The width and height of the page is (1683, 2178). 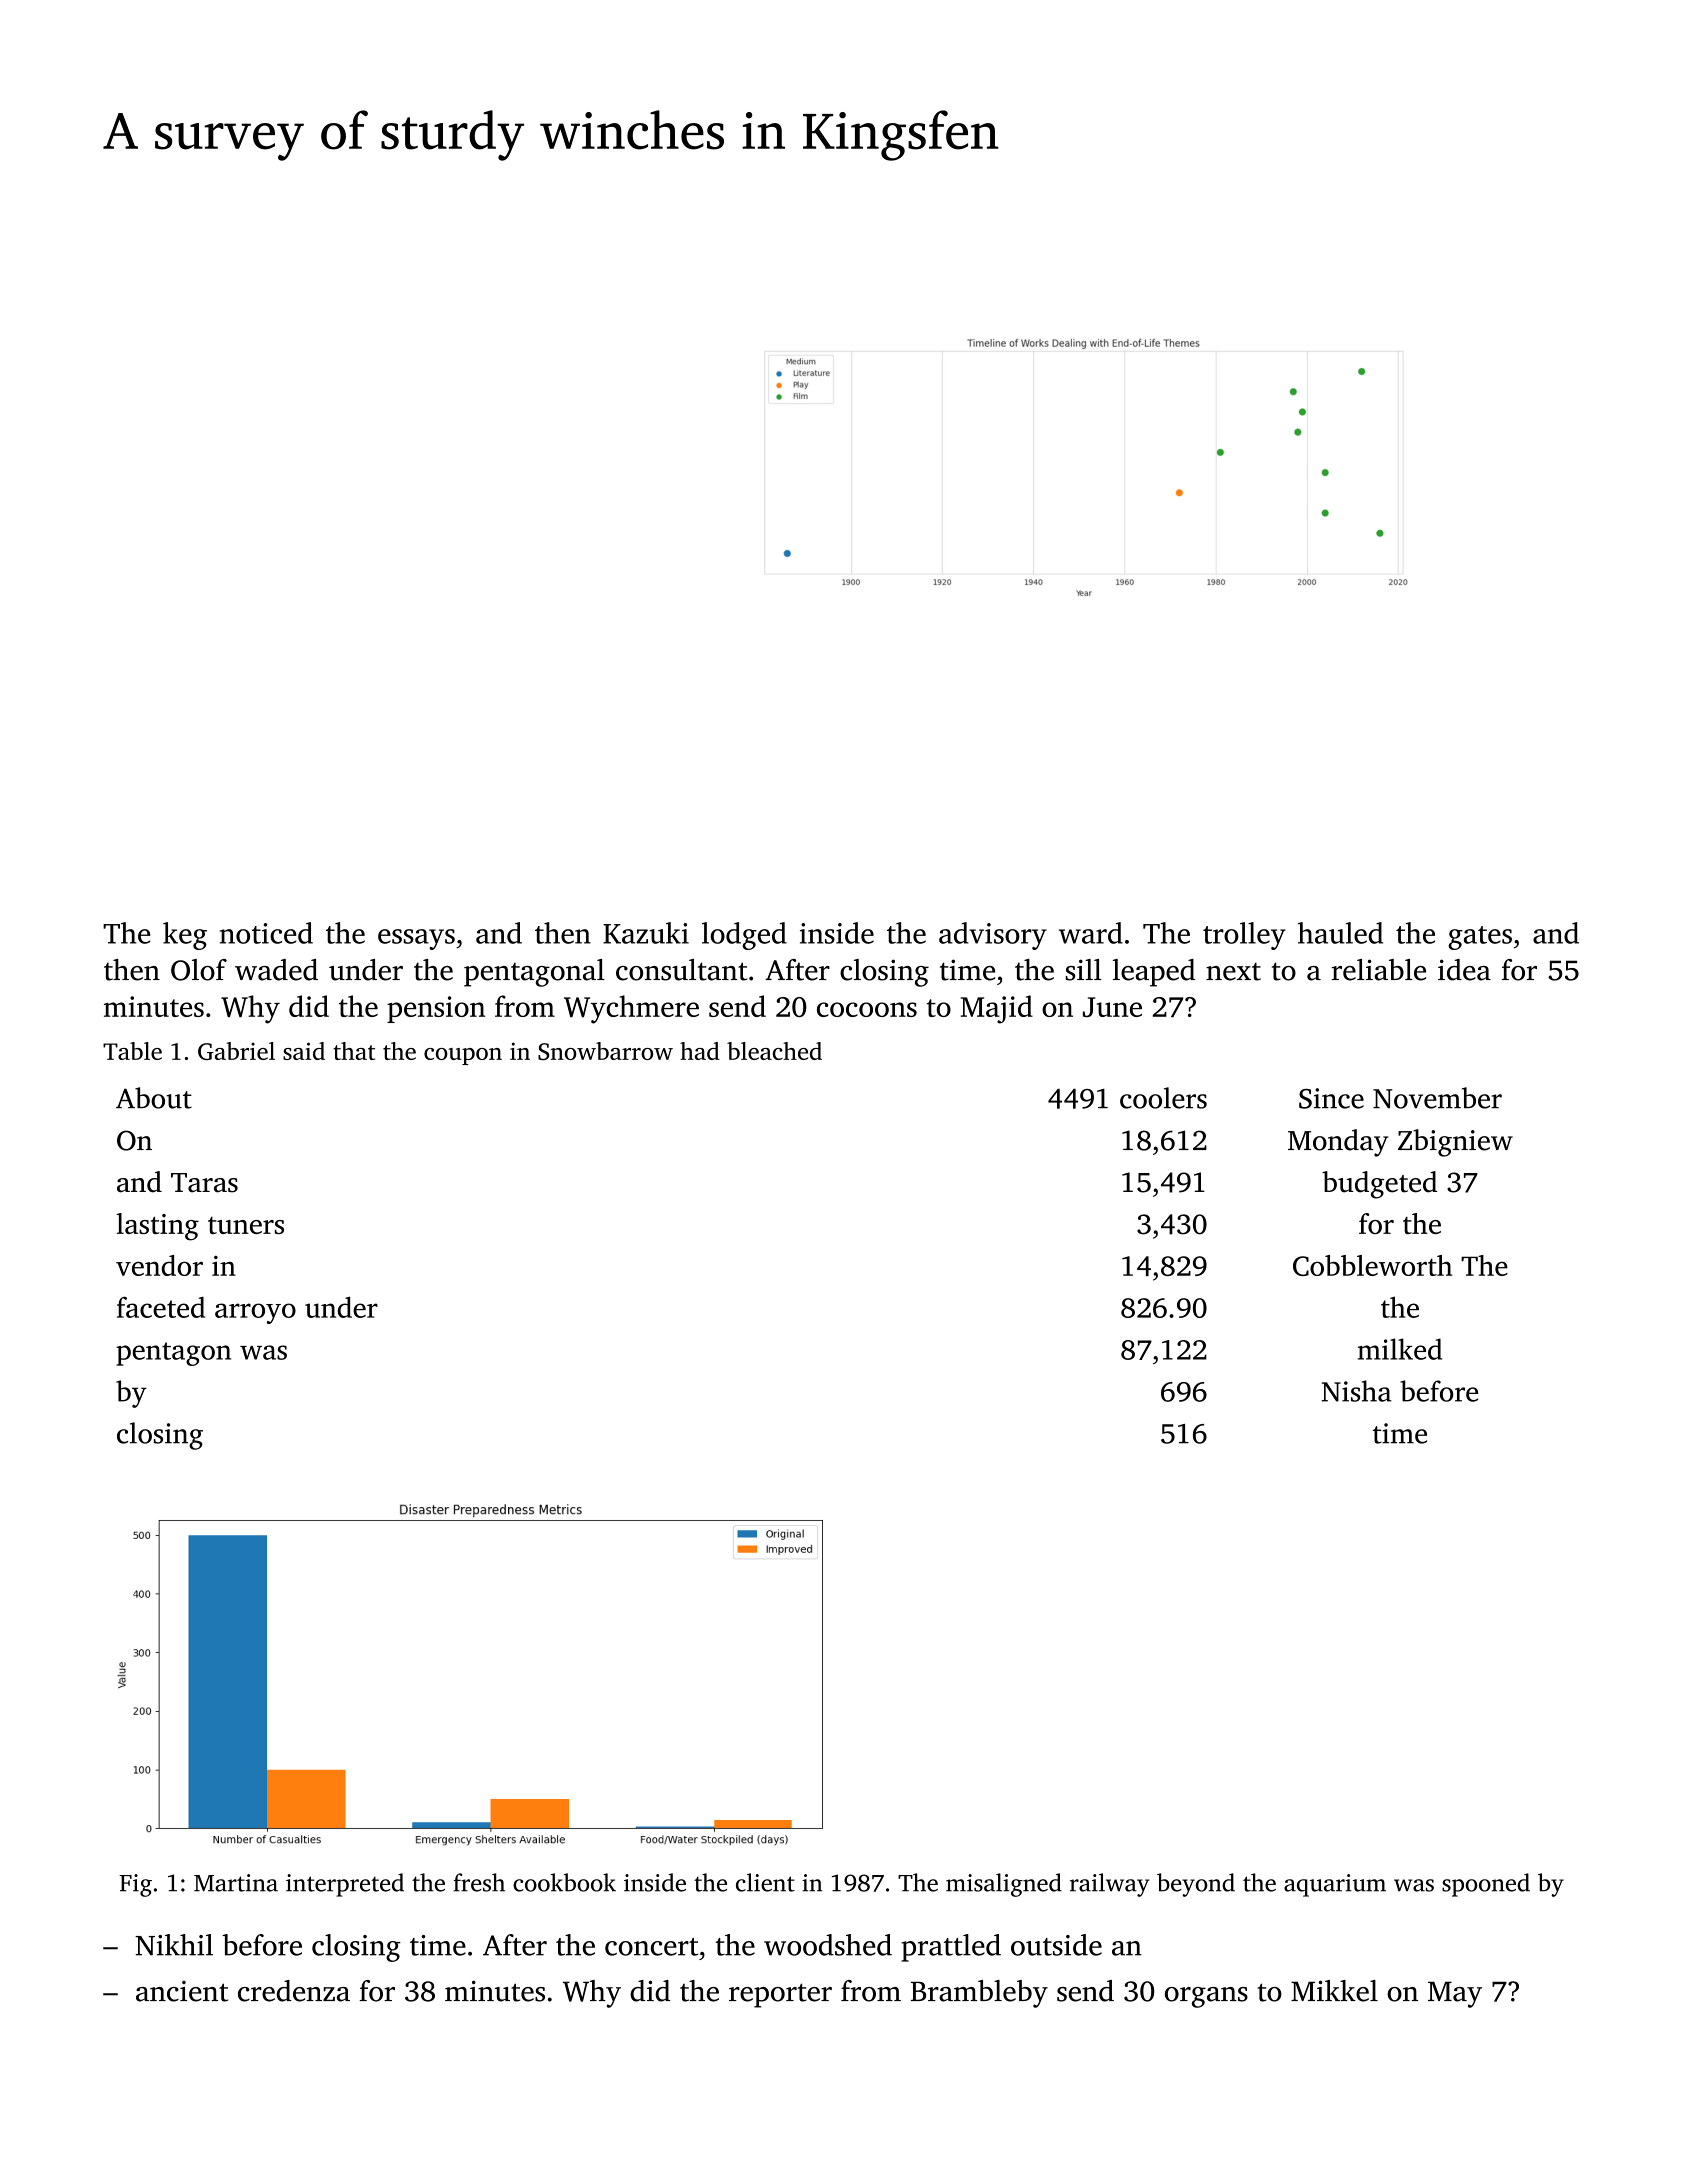 I want to click on Wychmere, so click(x=631, y=1009).
